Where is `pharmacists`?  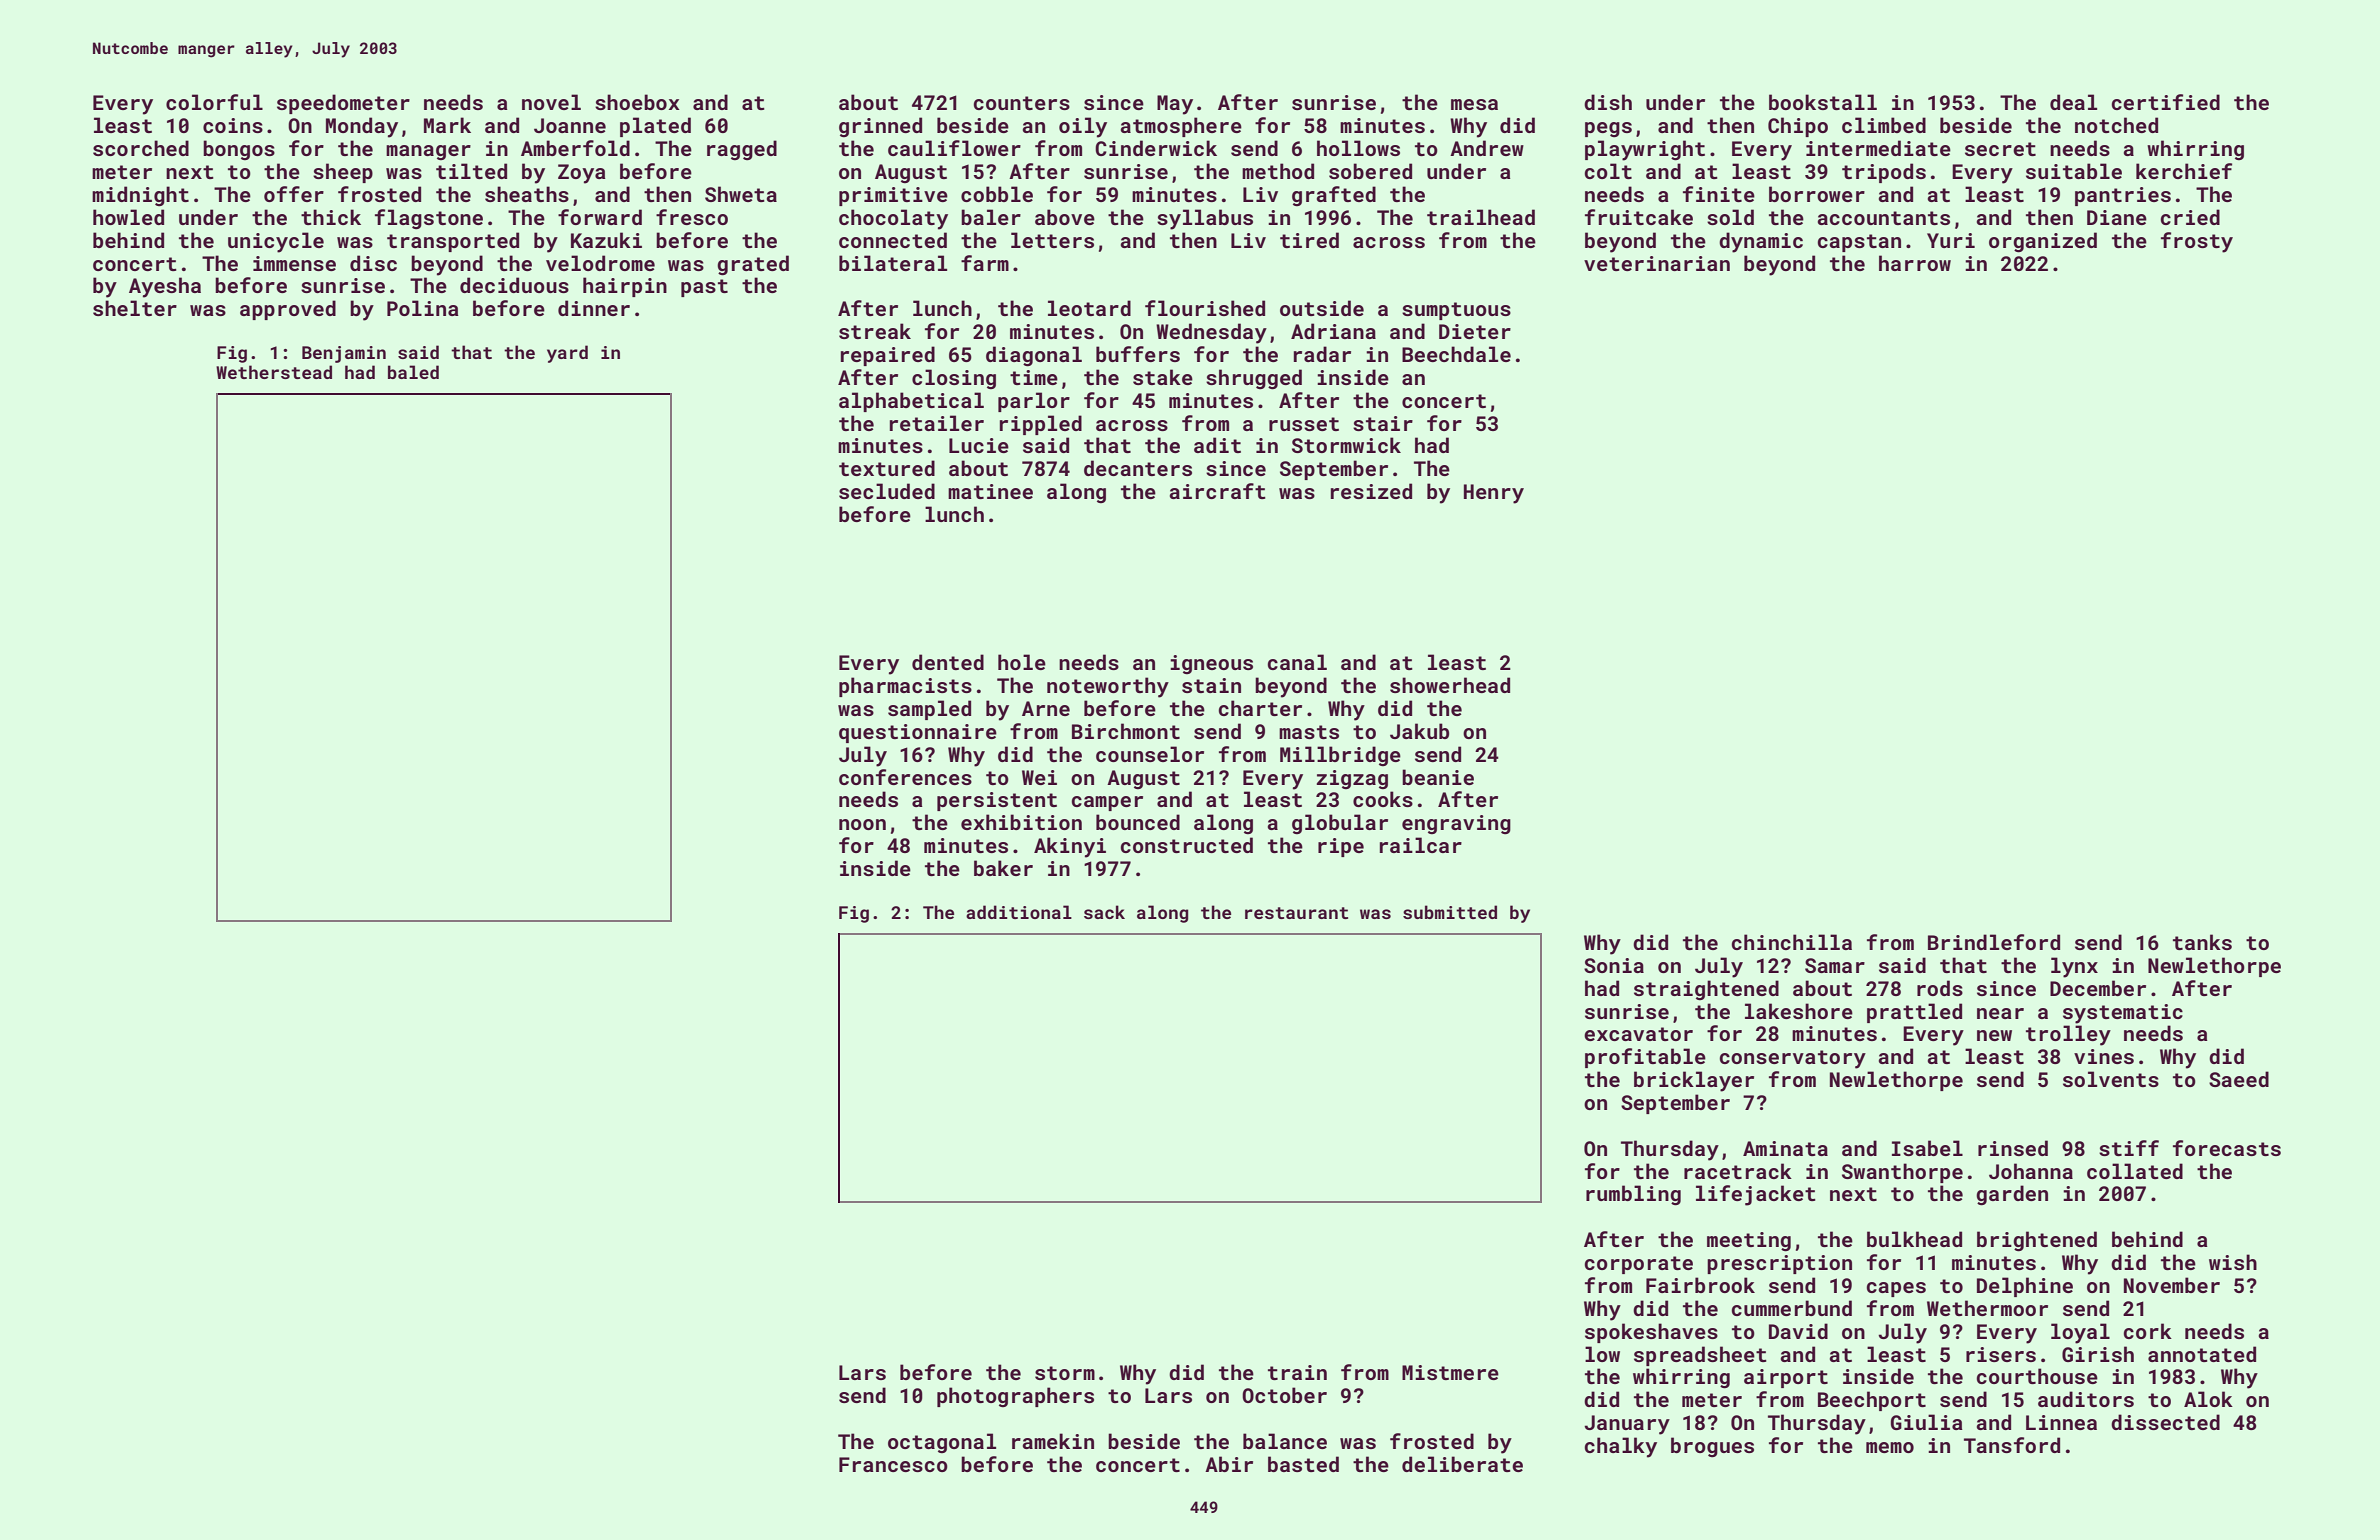 pharmacists is located at coordinates (905, 687).
